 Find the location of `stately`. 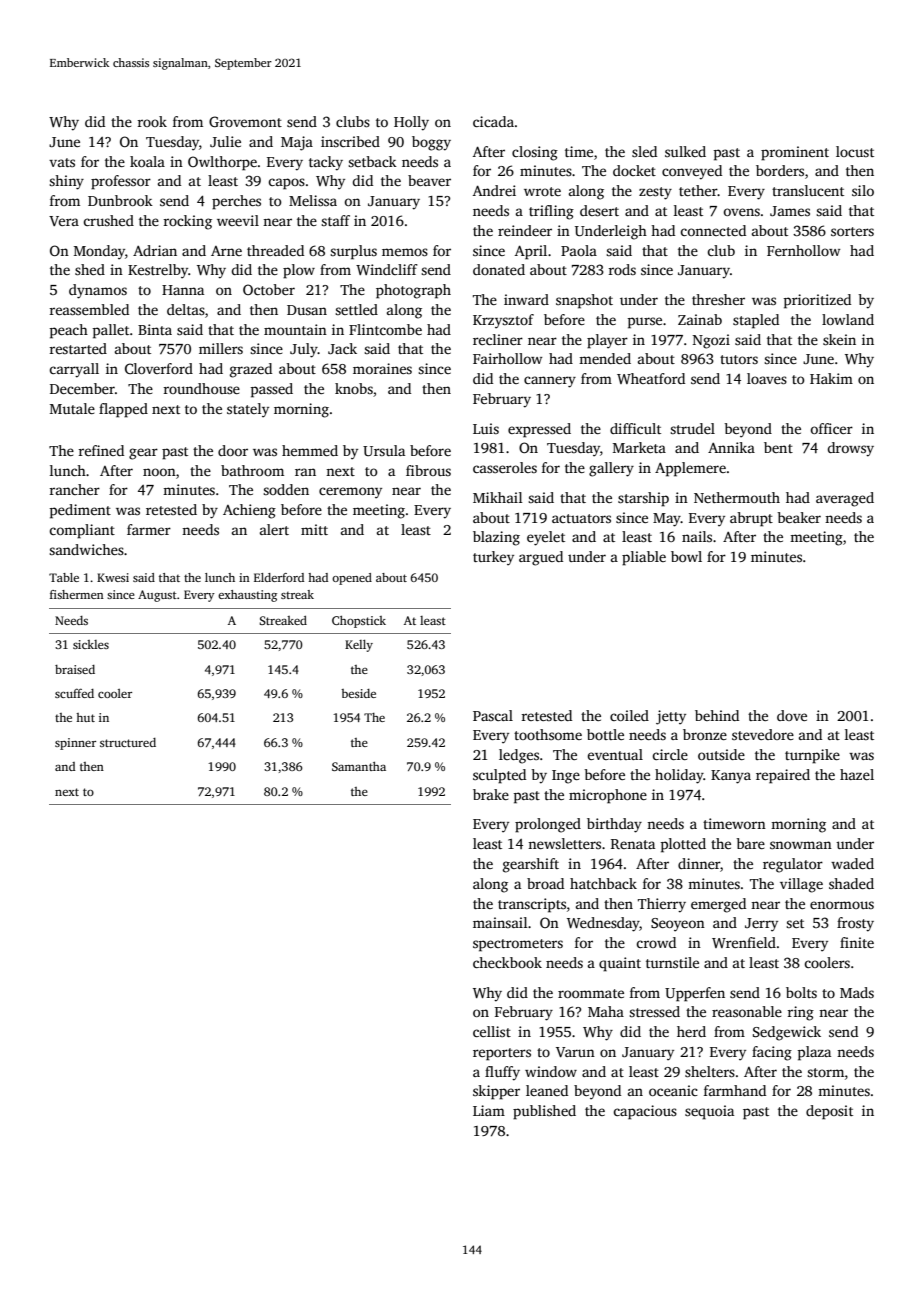

stately is located at coordinates (248, 410).
